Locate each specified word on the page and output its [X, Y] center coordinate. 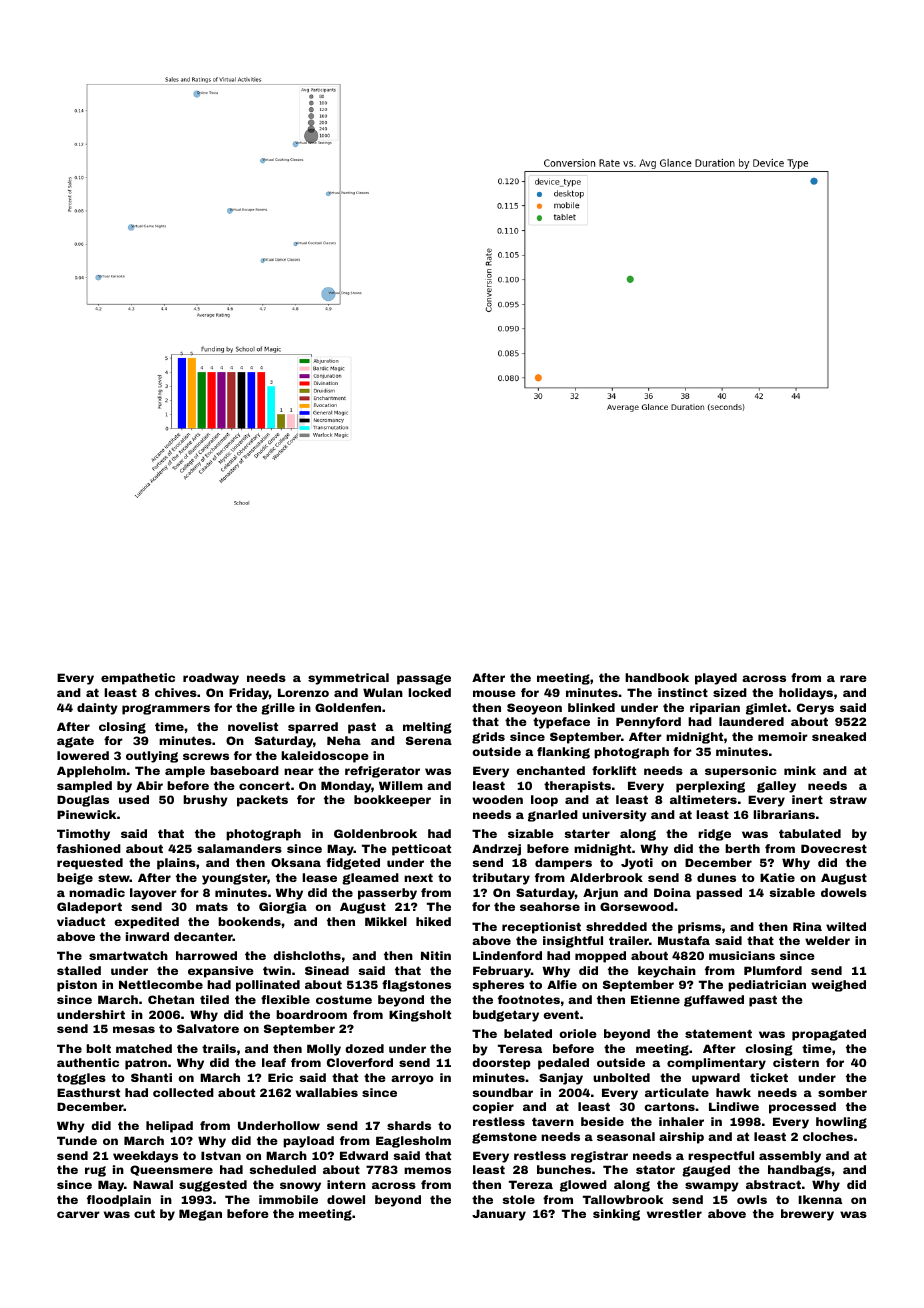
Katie [777, 877]
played [716, 679]
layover [153, 894]
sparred [313, 728]
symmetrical [348, 679]
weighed [839, 986]
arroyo [412, 1080]
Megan [200, 1215]
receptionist [541, 928]
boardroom [311, 1014]
